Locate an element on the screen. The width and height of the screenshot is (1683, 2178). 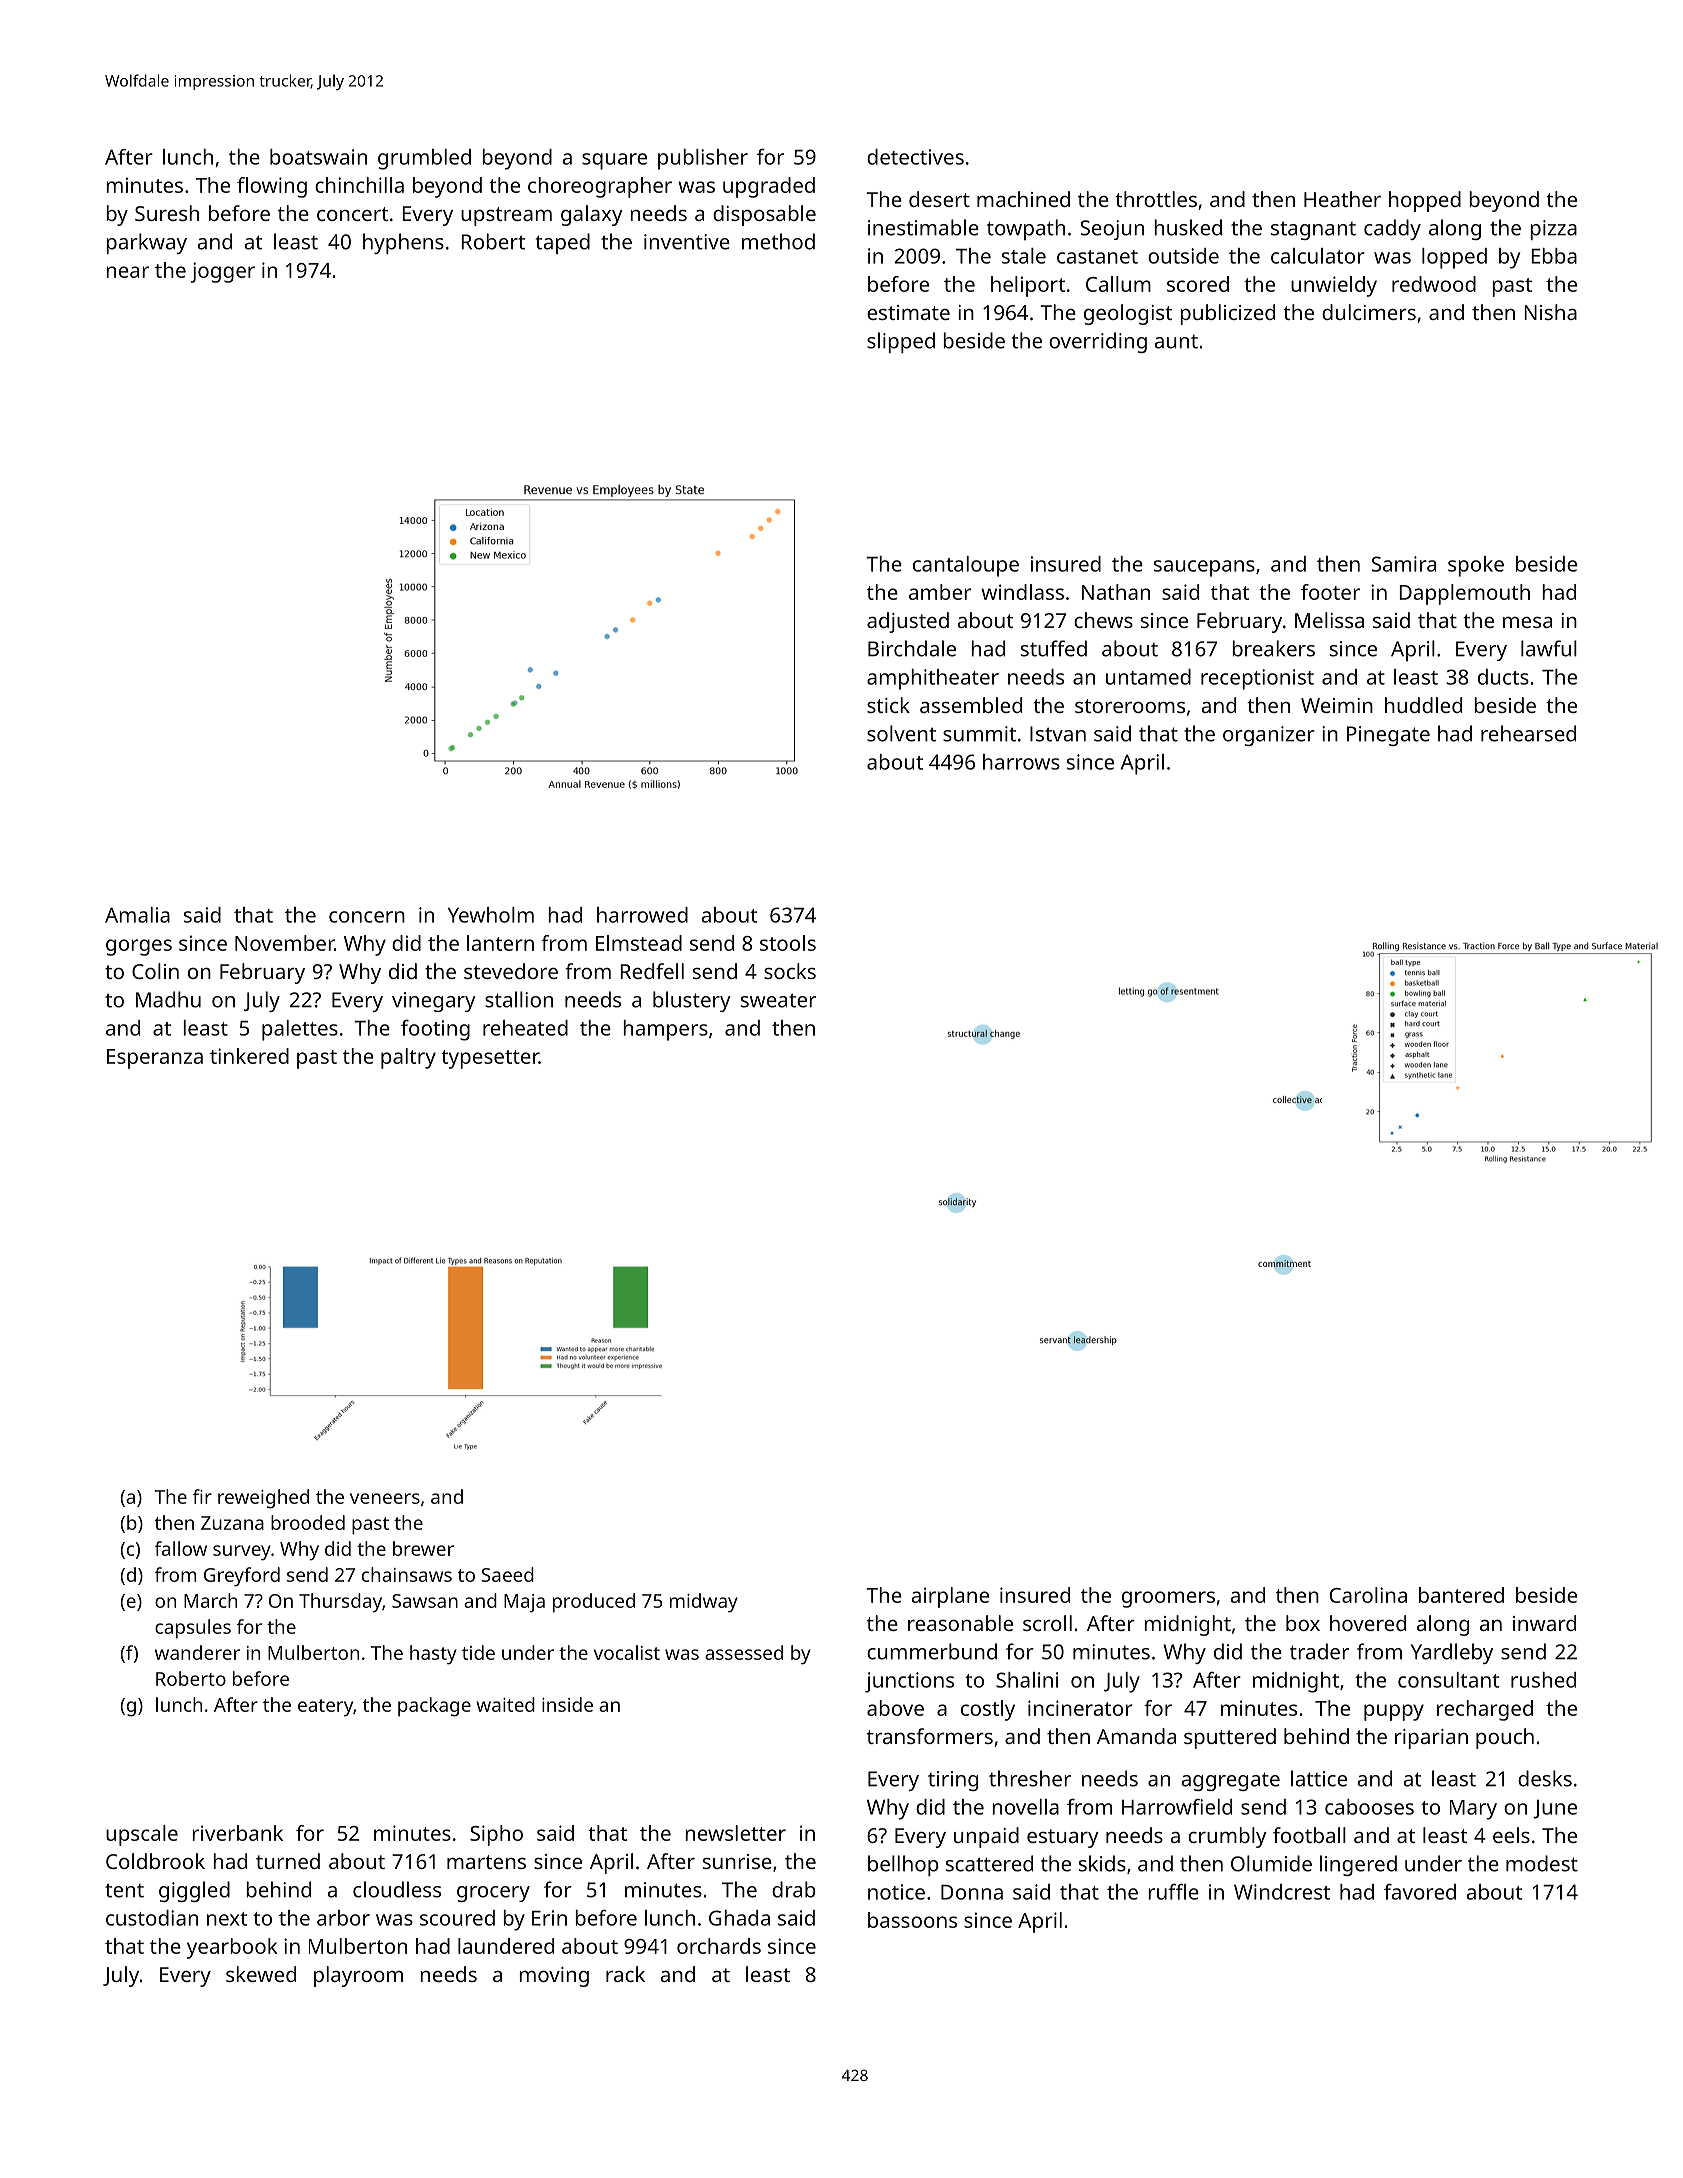
hasty is located at coordinates (433, 1655).
